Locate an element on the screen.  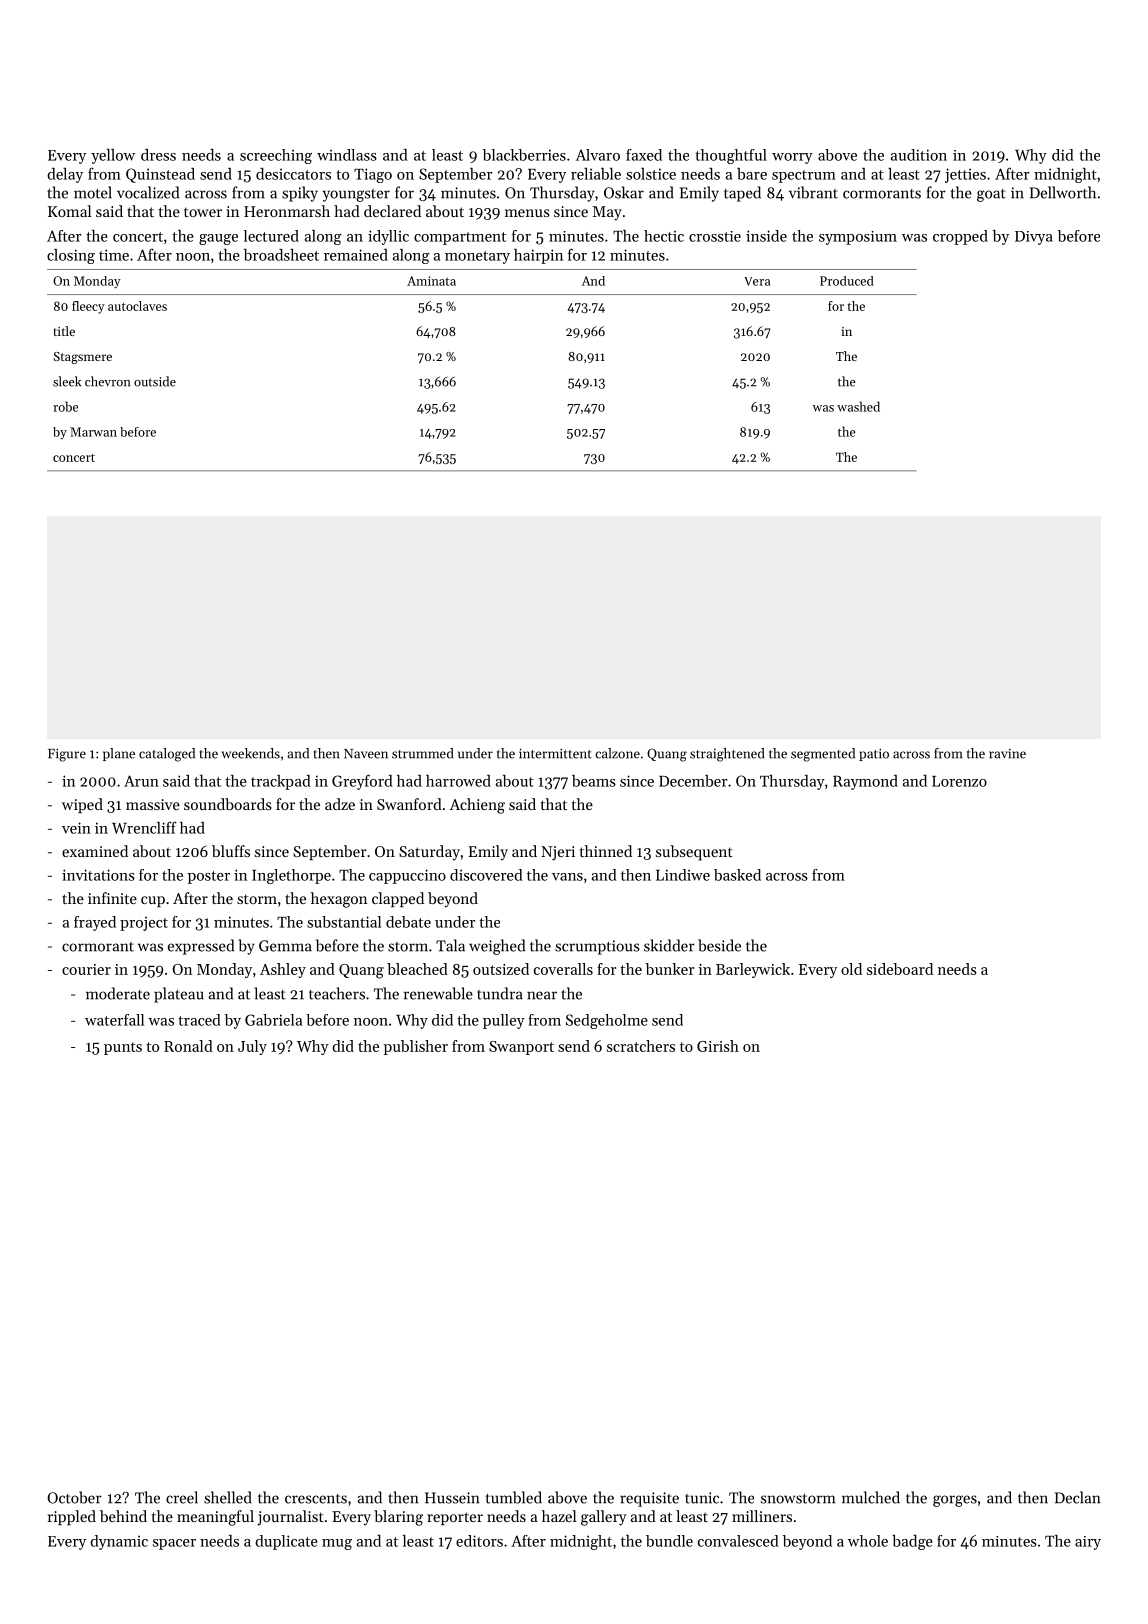
strummed is located at coordinates (422, 753).
